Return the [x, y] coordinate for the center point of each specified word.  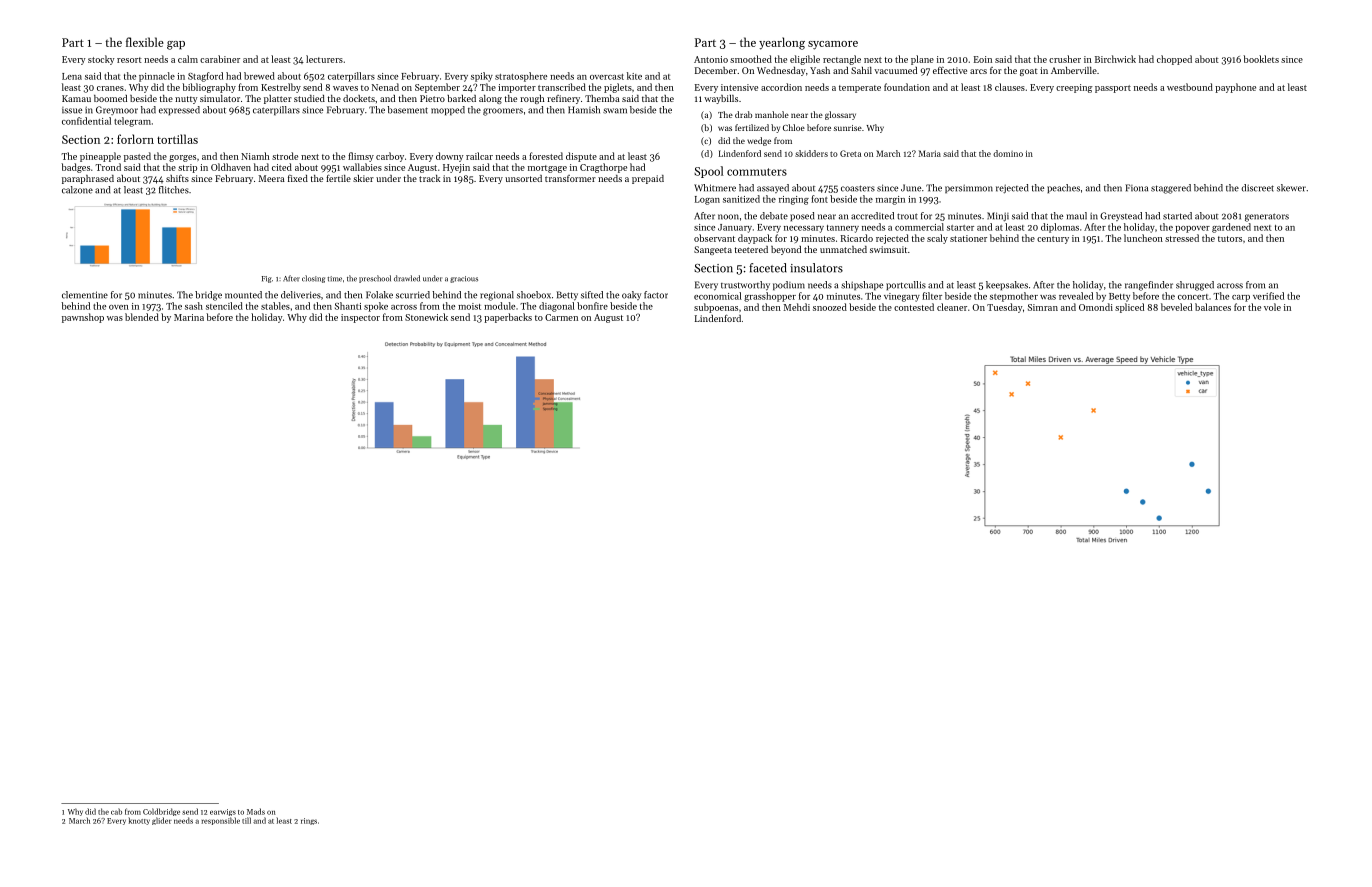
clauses [1010, 87]
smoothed [751, 59]
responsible [221, 821]
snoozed [830, 307]
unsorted [523, 178]
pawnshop [83, 318]
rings [309, 821]
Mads [256, 811]
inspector [360, 318]
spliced [1129, 308]
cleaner [952, 307]
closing [313, 279]
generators [1267, 217]
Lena [72, 76]
